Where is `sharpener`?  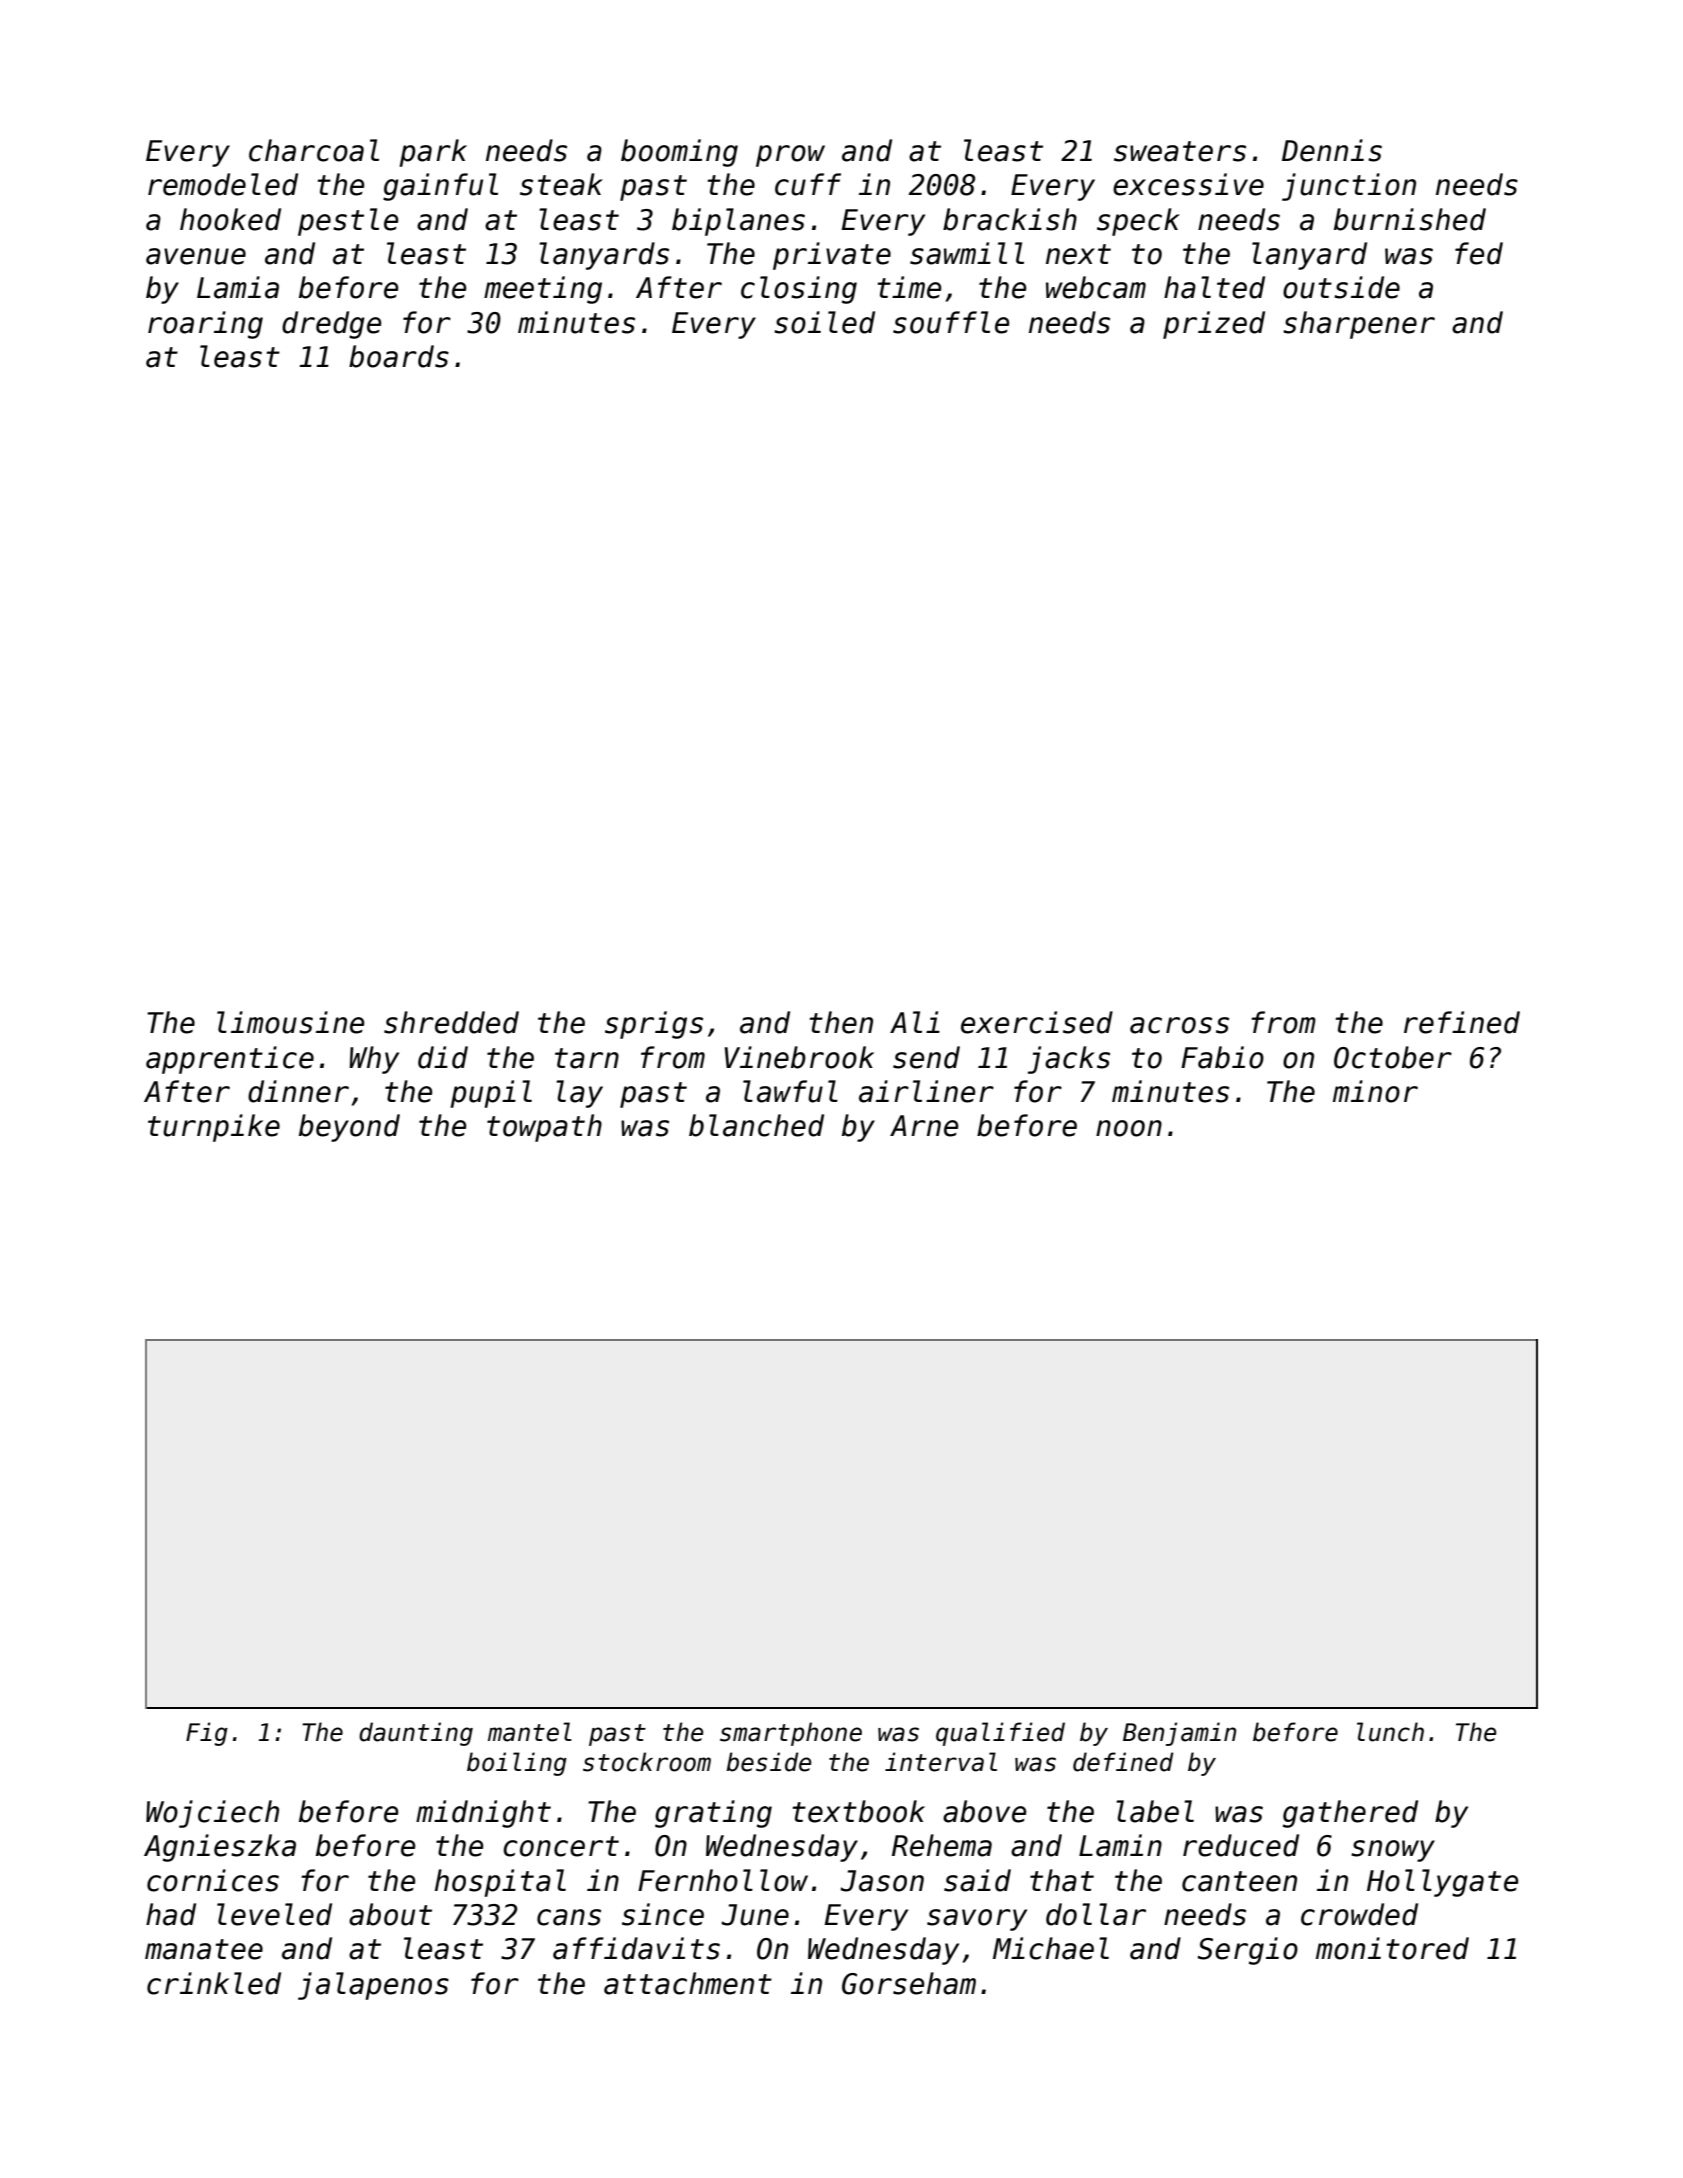
sharpener is located at coordinates (1359, 325).
